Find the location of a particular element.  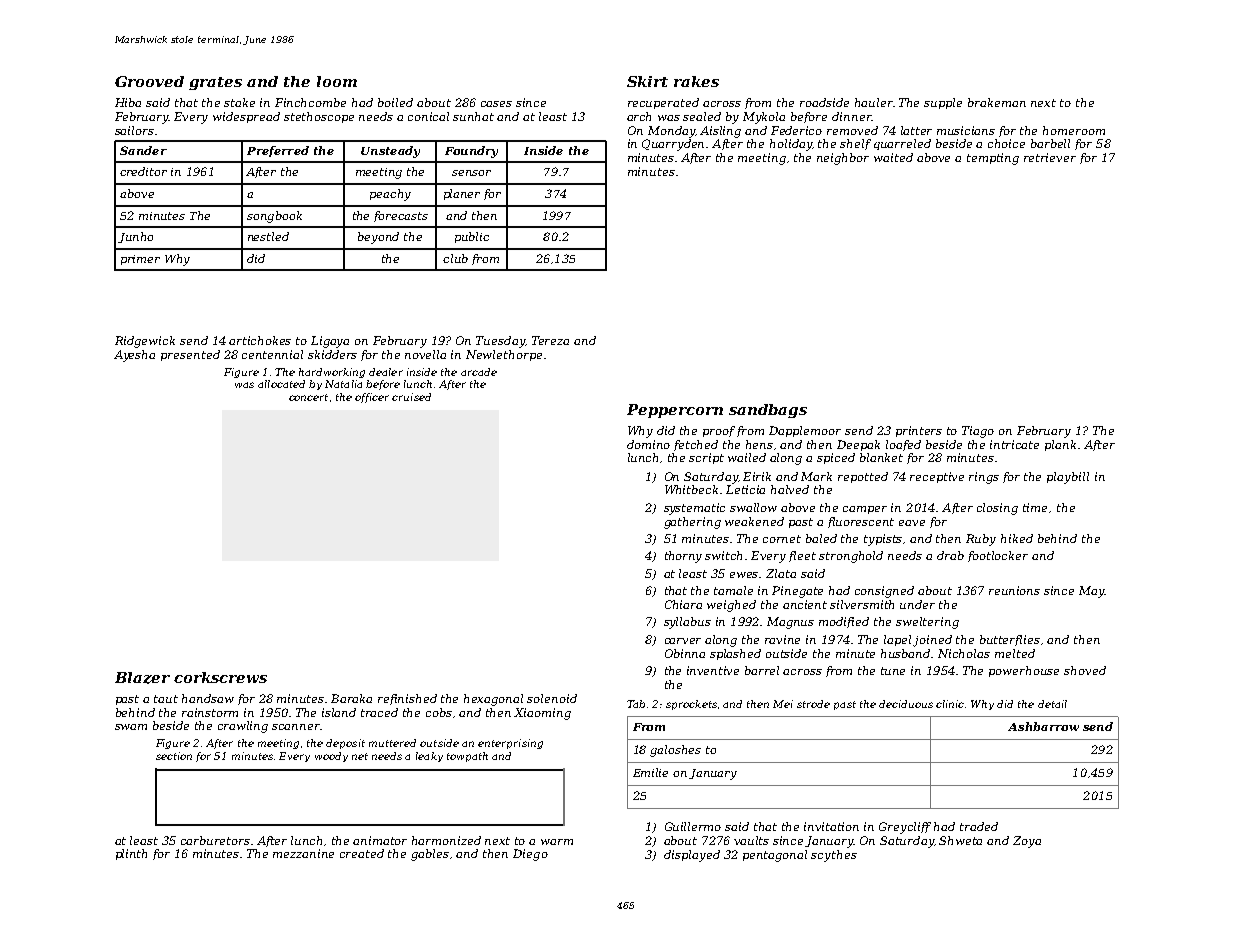

displayed is located at coordinates (692, 856).
